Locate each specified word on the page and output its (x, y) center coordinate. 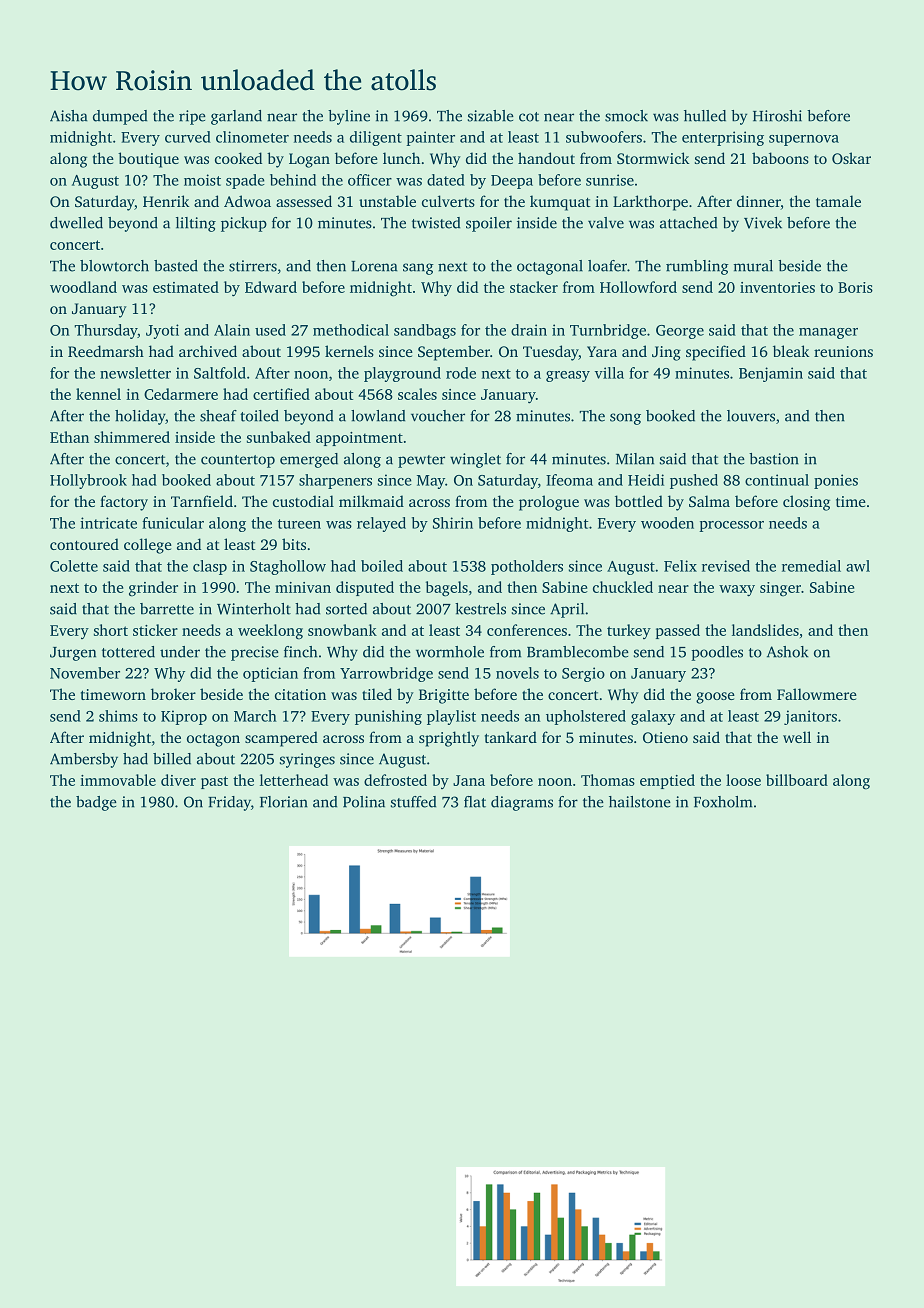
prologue (549, 503)
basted (176, 266)
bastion (774, 459)
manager (828, 333)
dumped (120, 117)
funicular (173, 523)
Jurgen (73, 654)
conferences (527, 630)
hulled (705, 116)
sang (418, 269)
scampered (281, 739)
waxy (737, 591)
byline (349, 117)
